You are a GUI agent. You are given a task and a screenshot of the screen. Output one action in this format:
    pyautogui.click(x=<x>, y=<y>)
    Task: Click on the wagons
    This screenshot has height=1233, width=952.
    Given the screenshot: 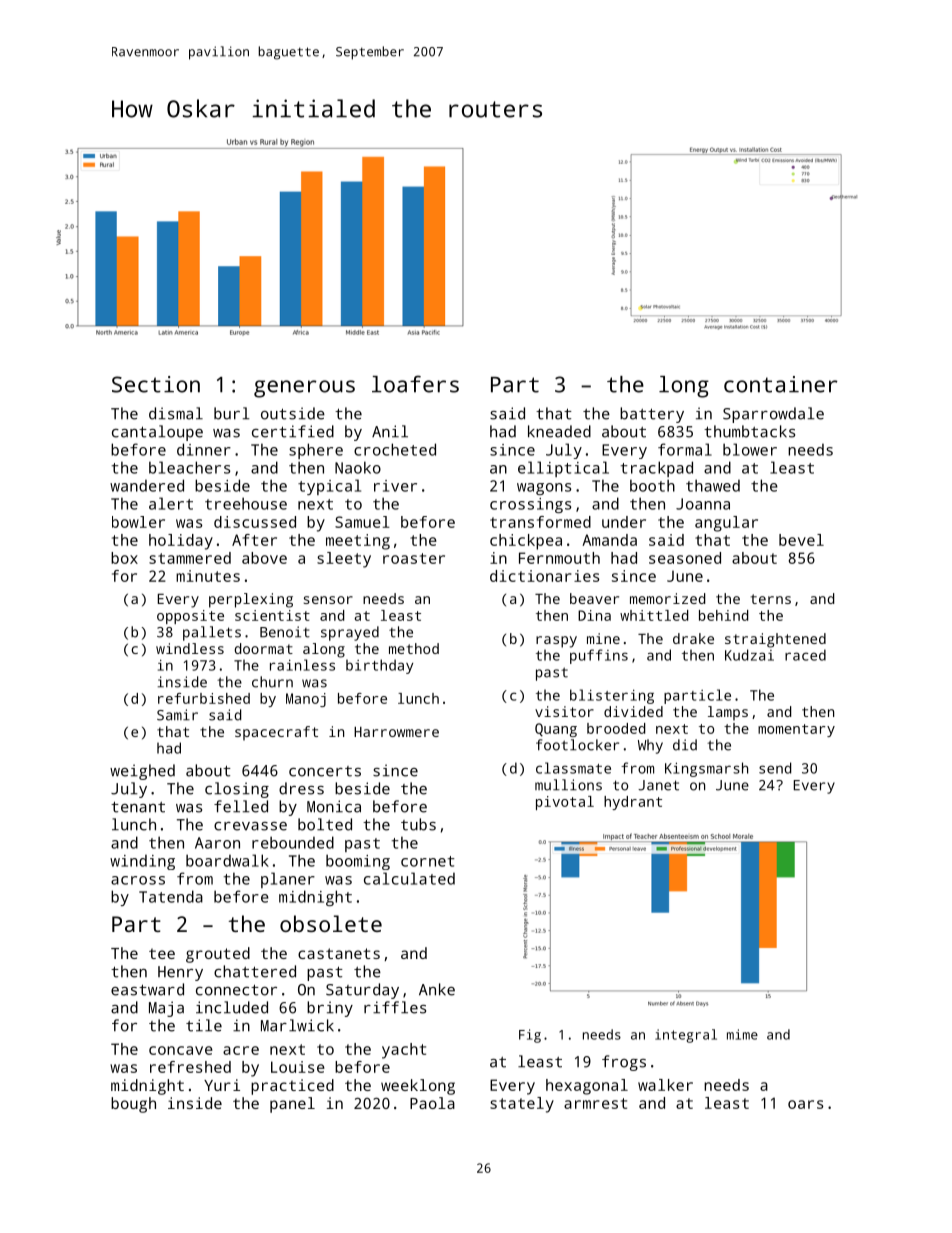 What is the action you would take?
    pyautogui.click(x=544, y=489)
